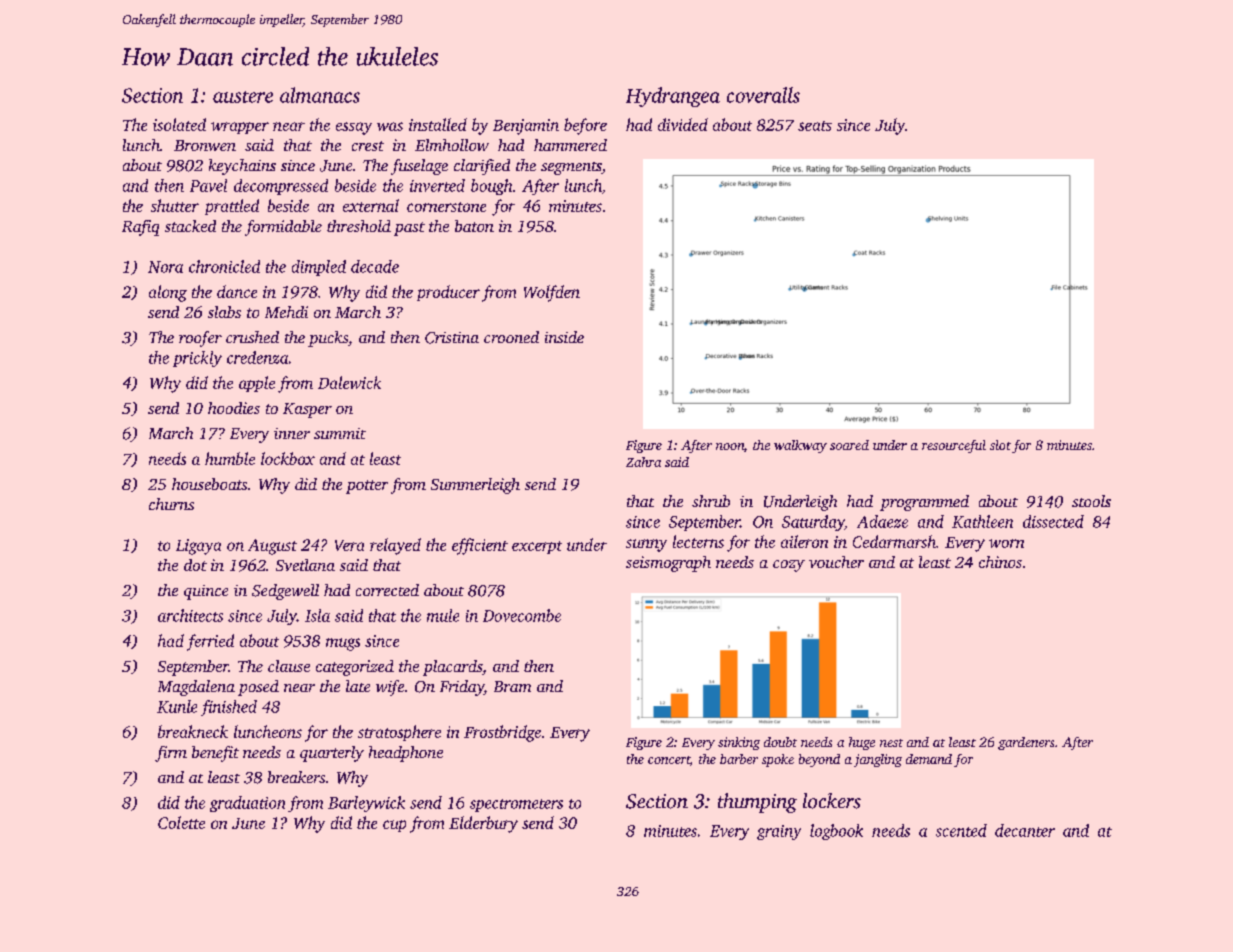  Describe the element at coordinates (1000, 562) in the image. I see `chinos` at that location.
